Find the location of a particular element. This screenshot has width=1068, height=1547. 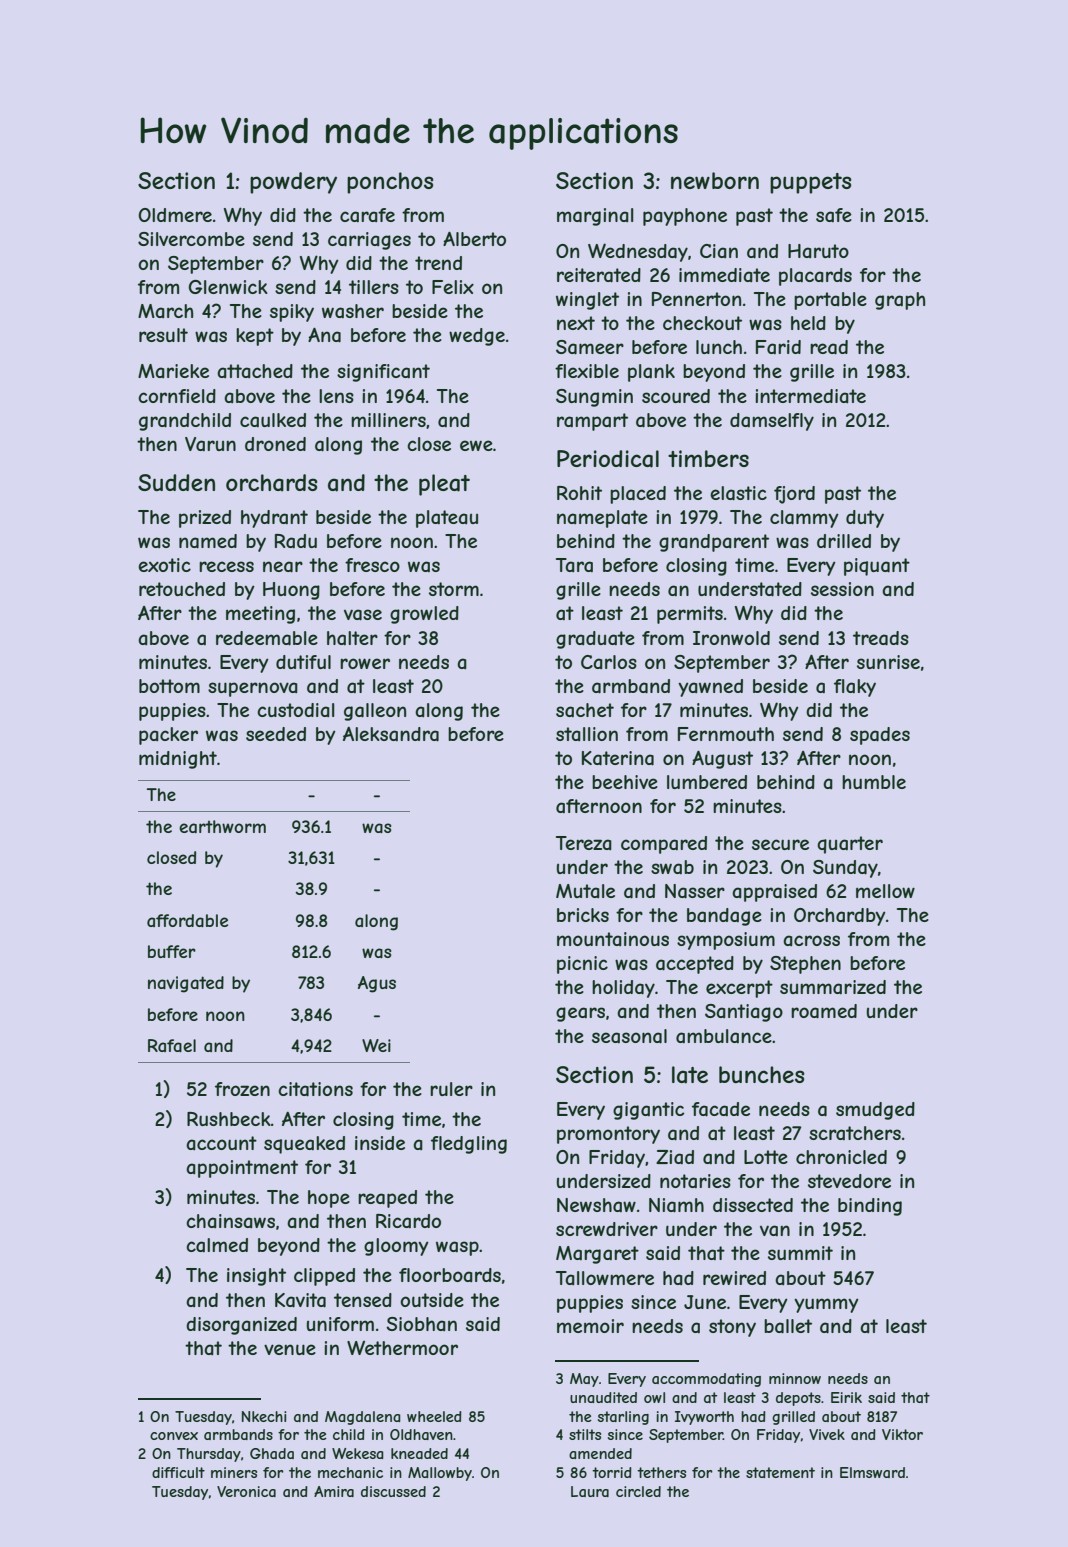

powdery is located at coordinates (293, 183).
